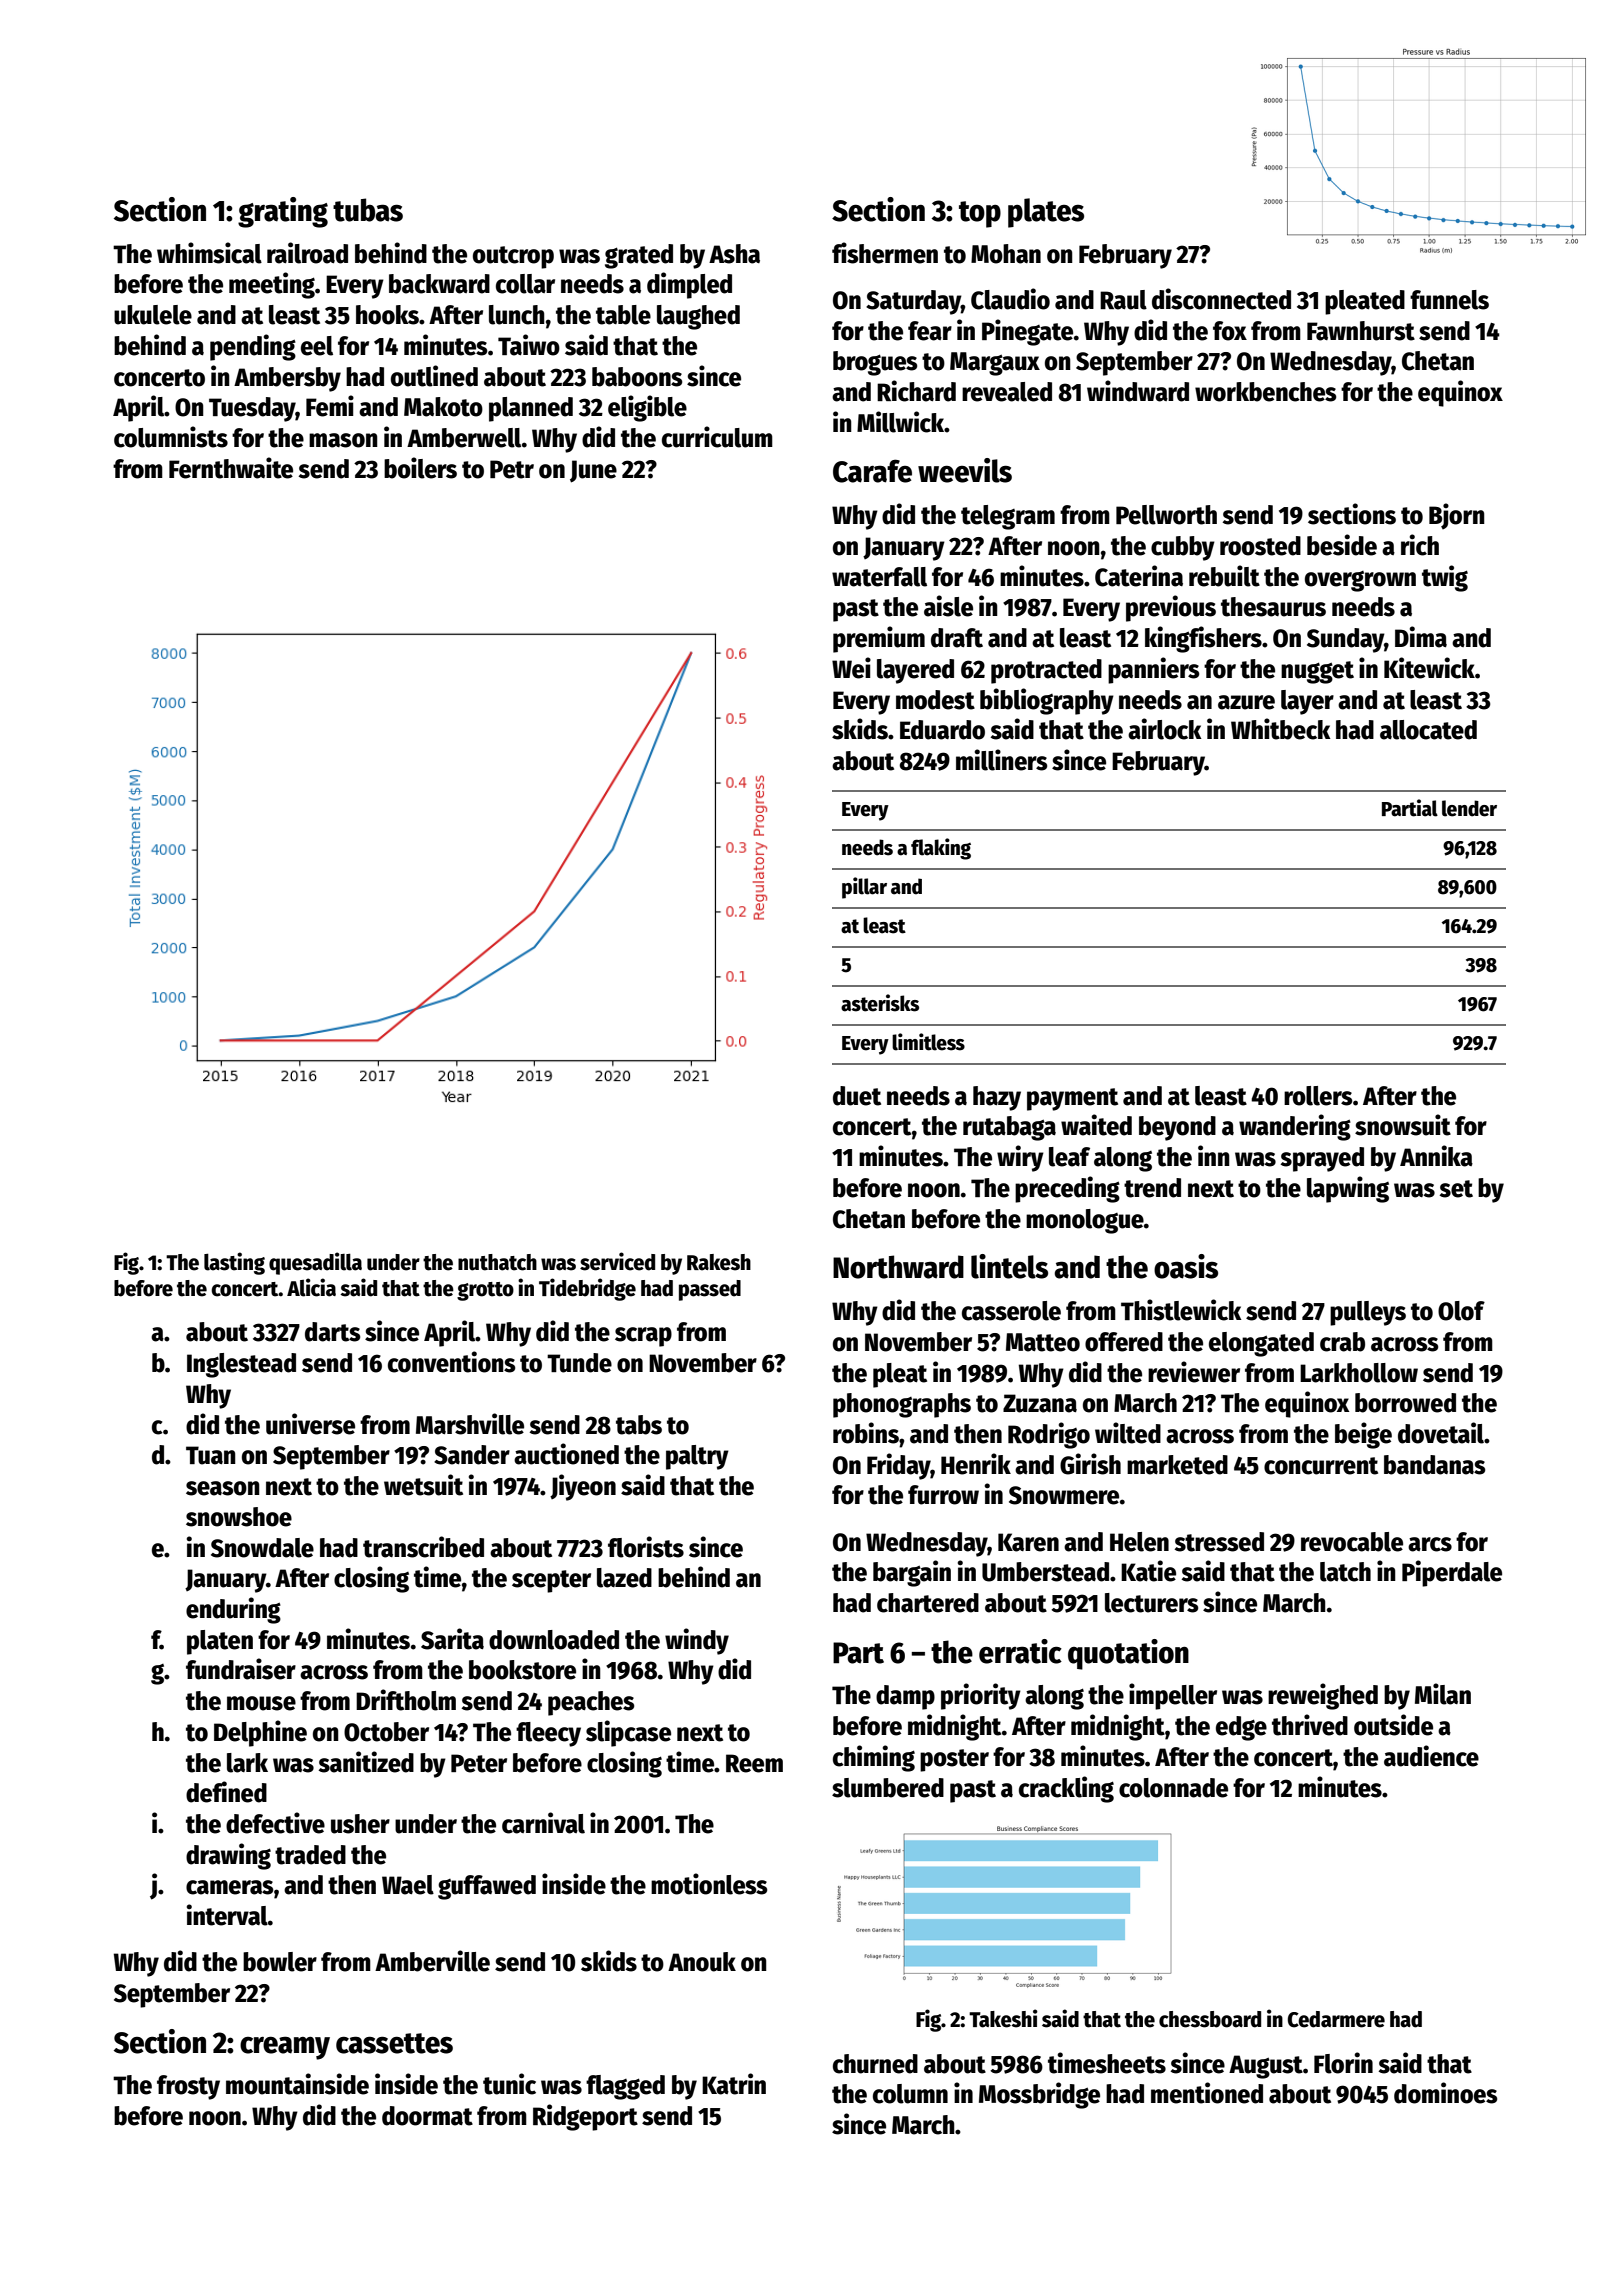 The height and width of the document is (2292, 1620). Describe the element at coordinates (368, 210) in the document. I see `tubas` at that location.
